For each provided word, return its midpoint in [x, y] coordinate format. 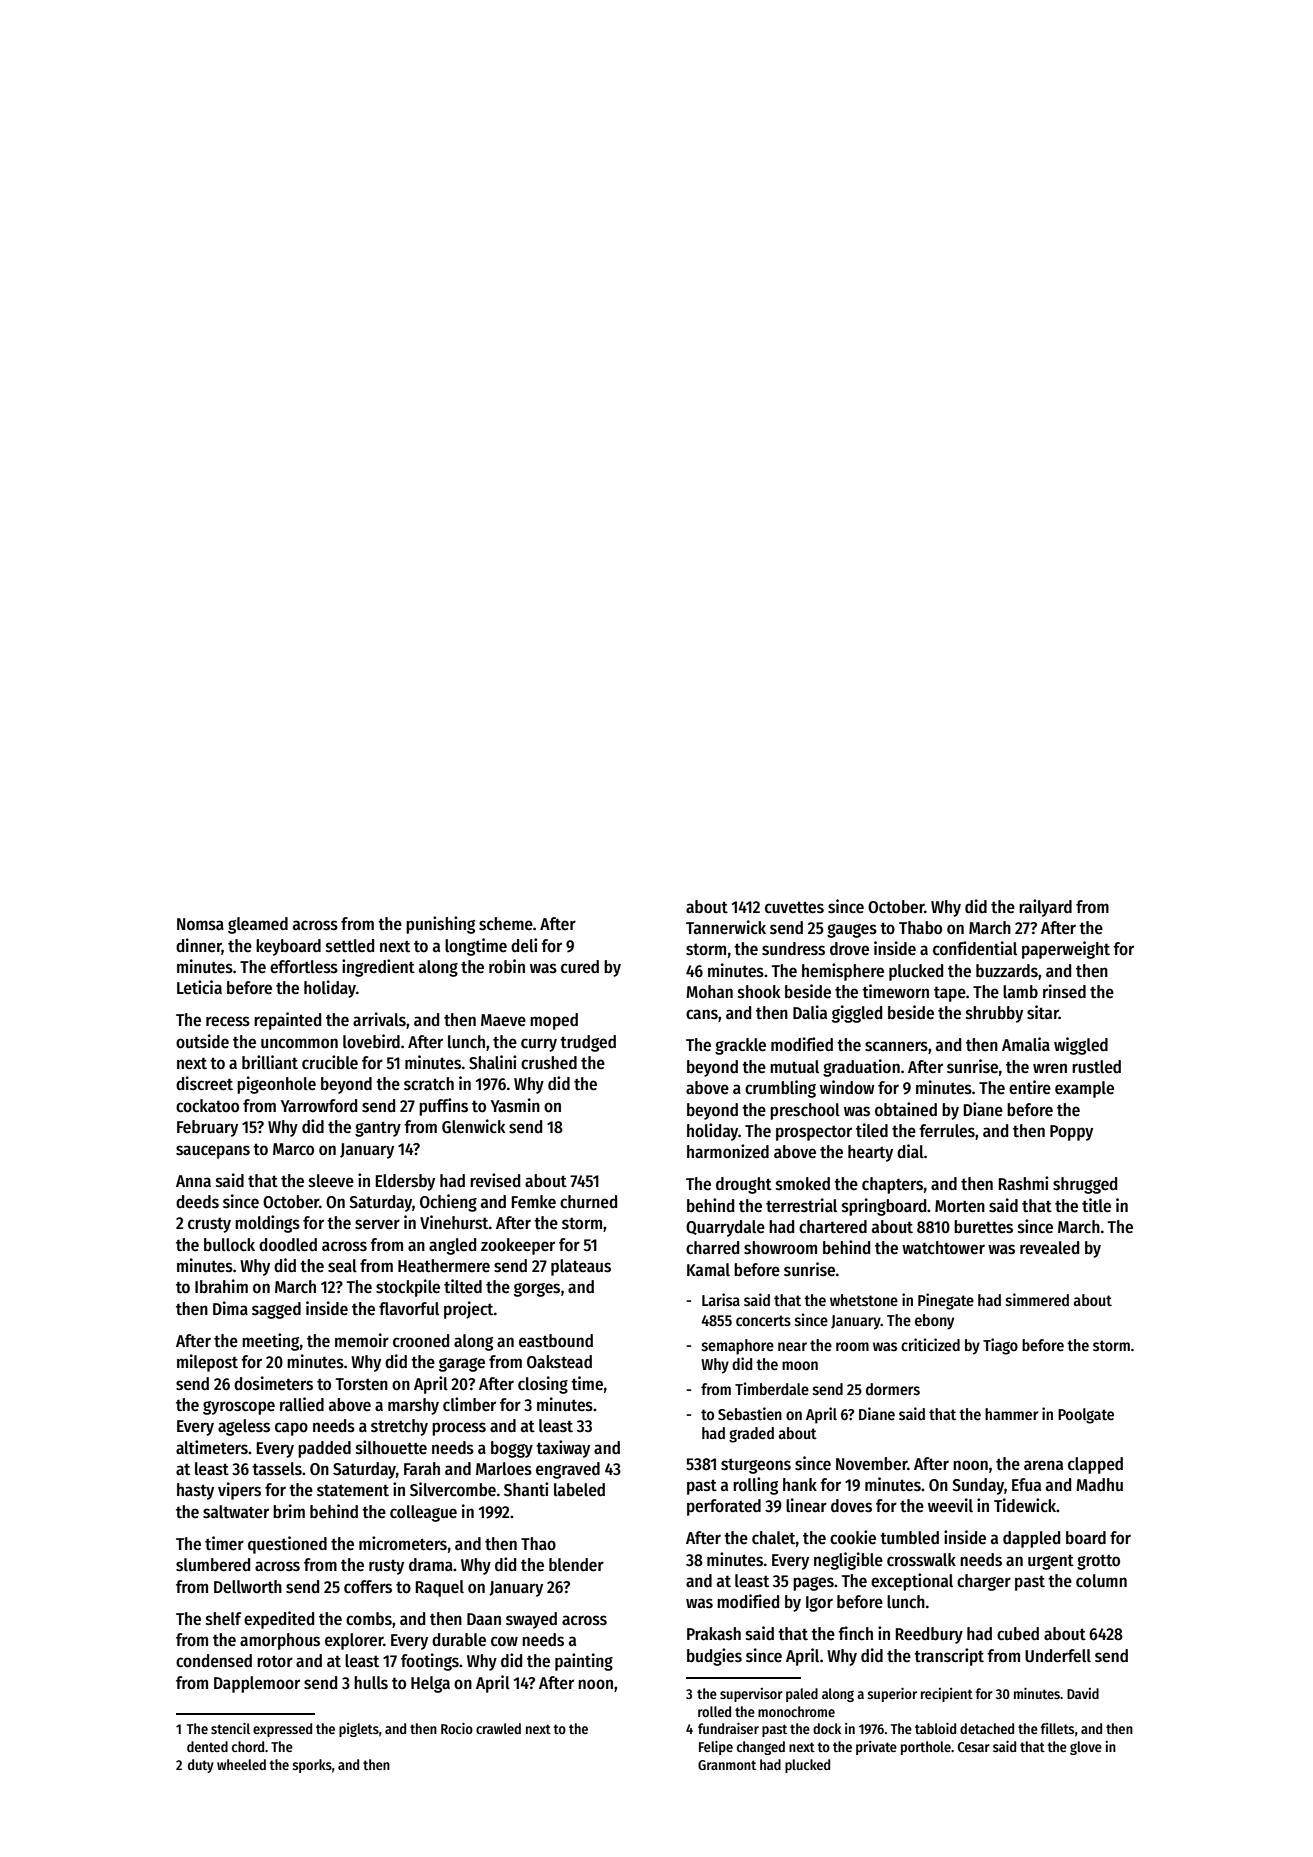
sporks [312, 1766]
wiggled [1081, 1046]
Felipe [716, 1748]
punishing [440, 925]
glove [1086, 1748]
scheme [506, 924]
